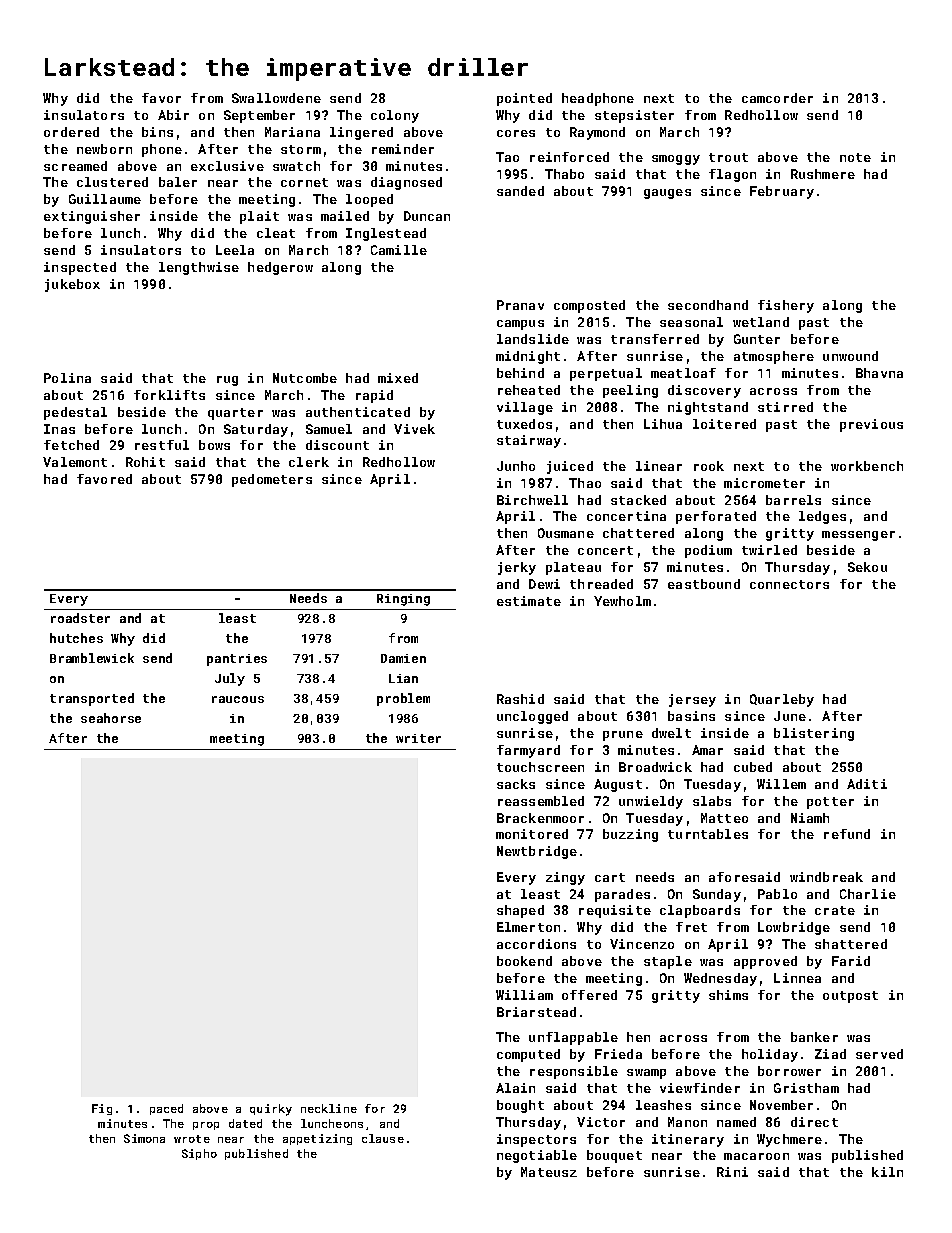  I want to click on Alain, so click(515, 1088).
